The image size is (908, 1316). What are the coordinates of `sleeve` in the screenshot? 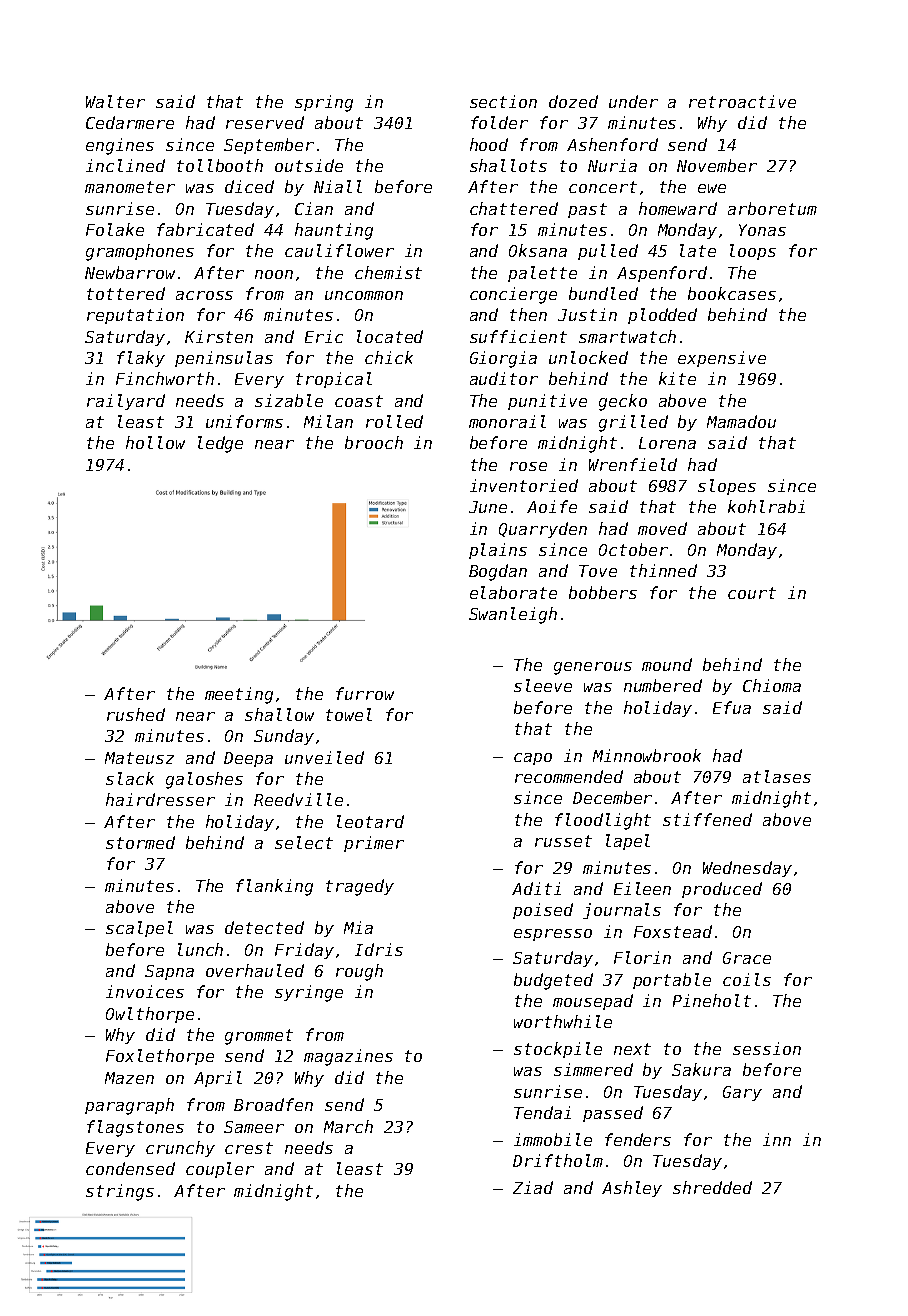 It's located at (543, 685).
